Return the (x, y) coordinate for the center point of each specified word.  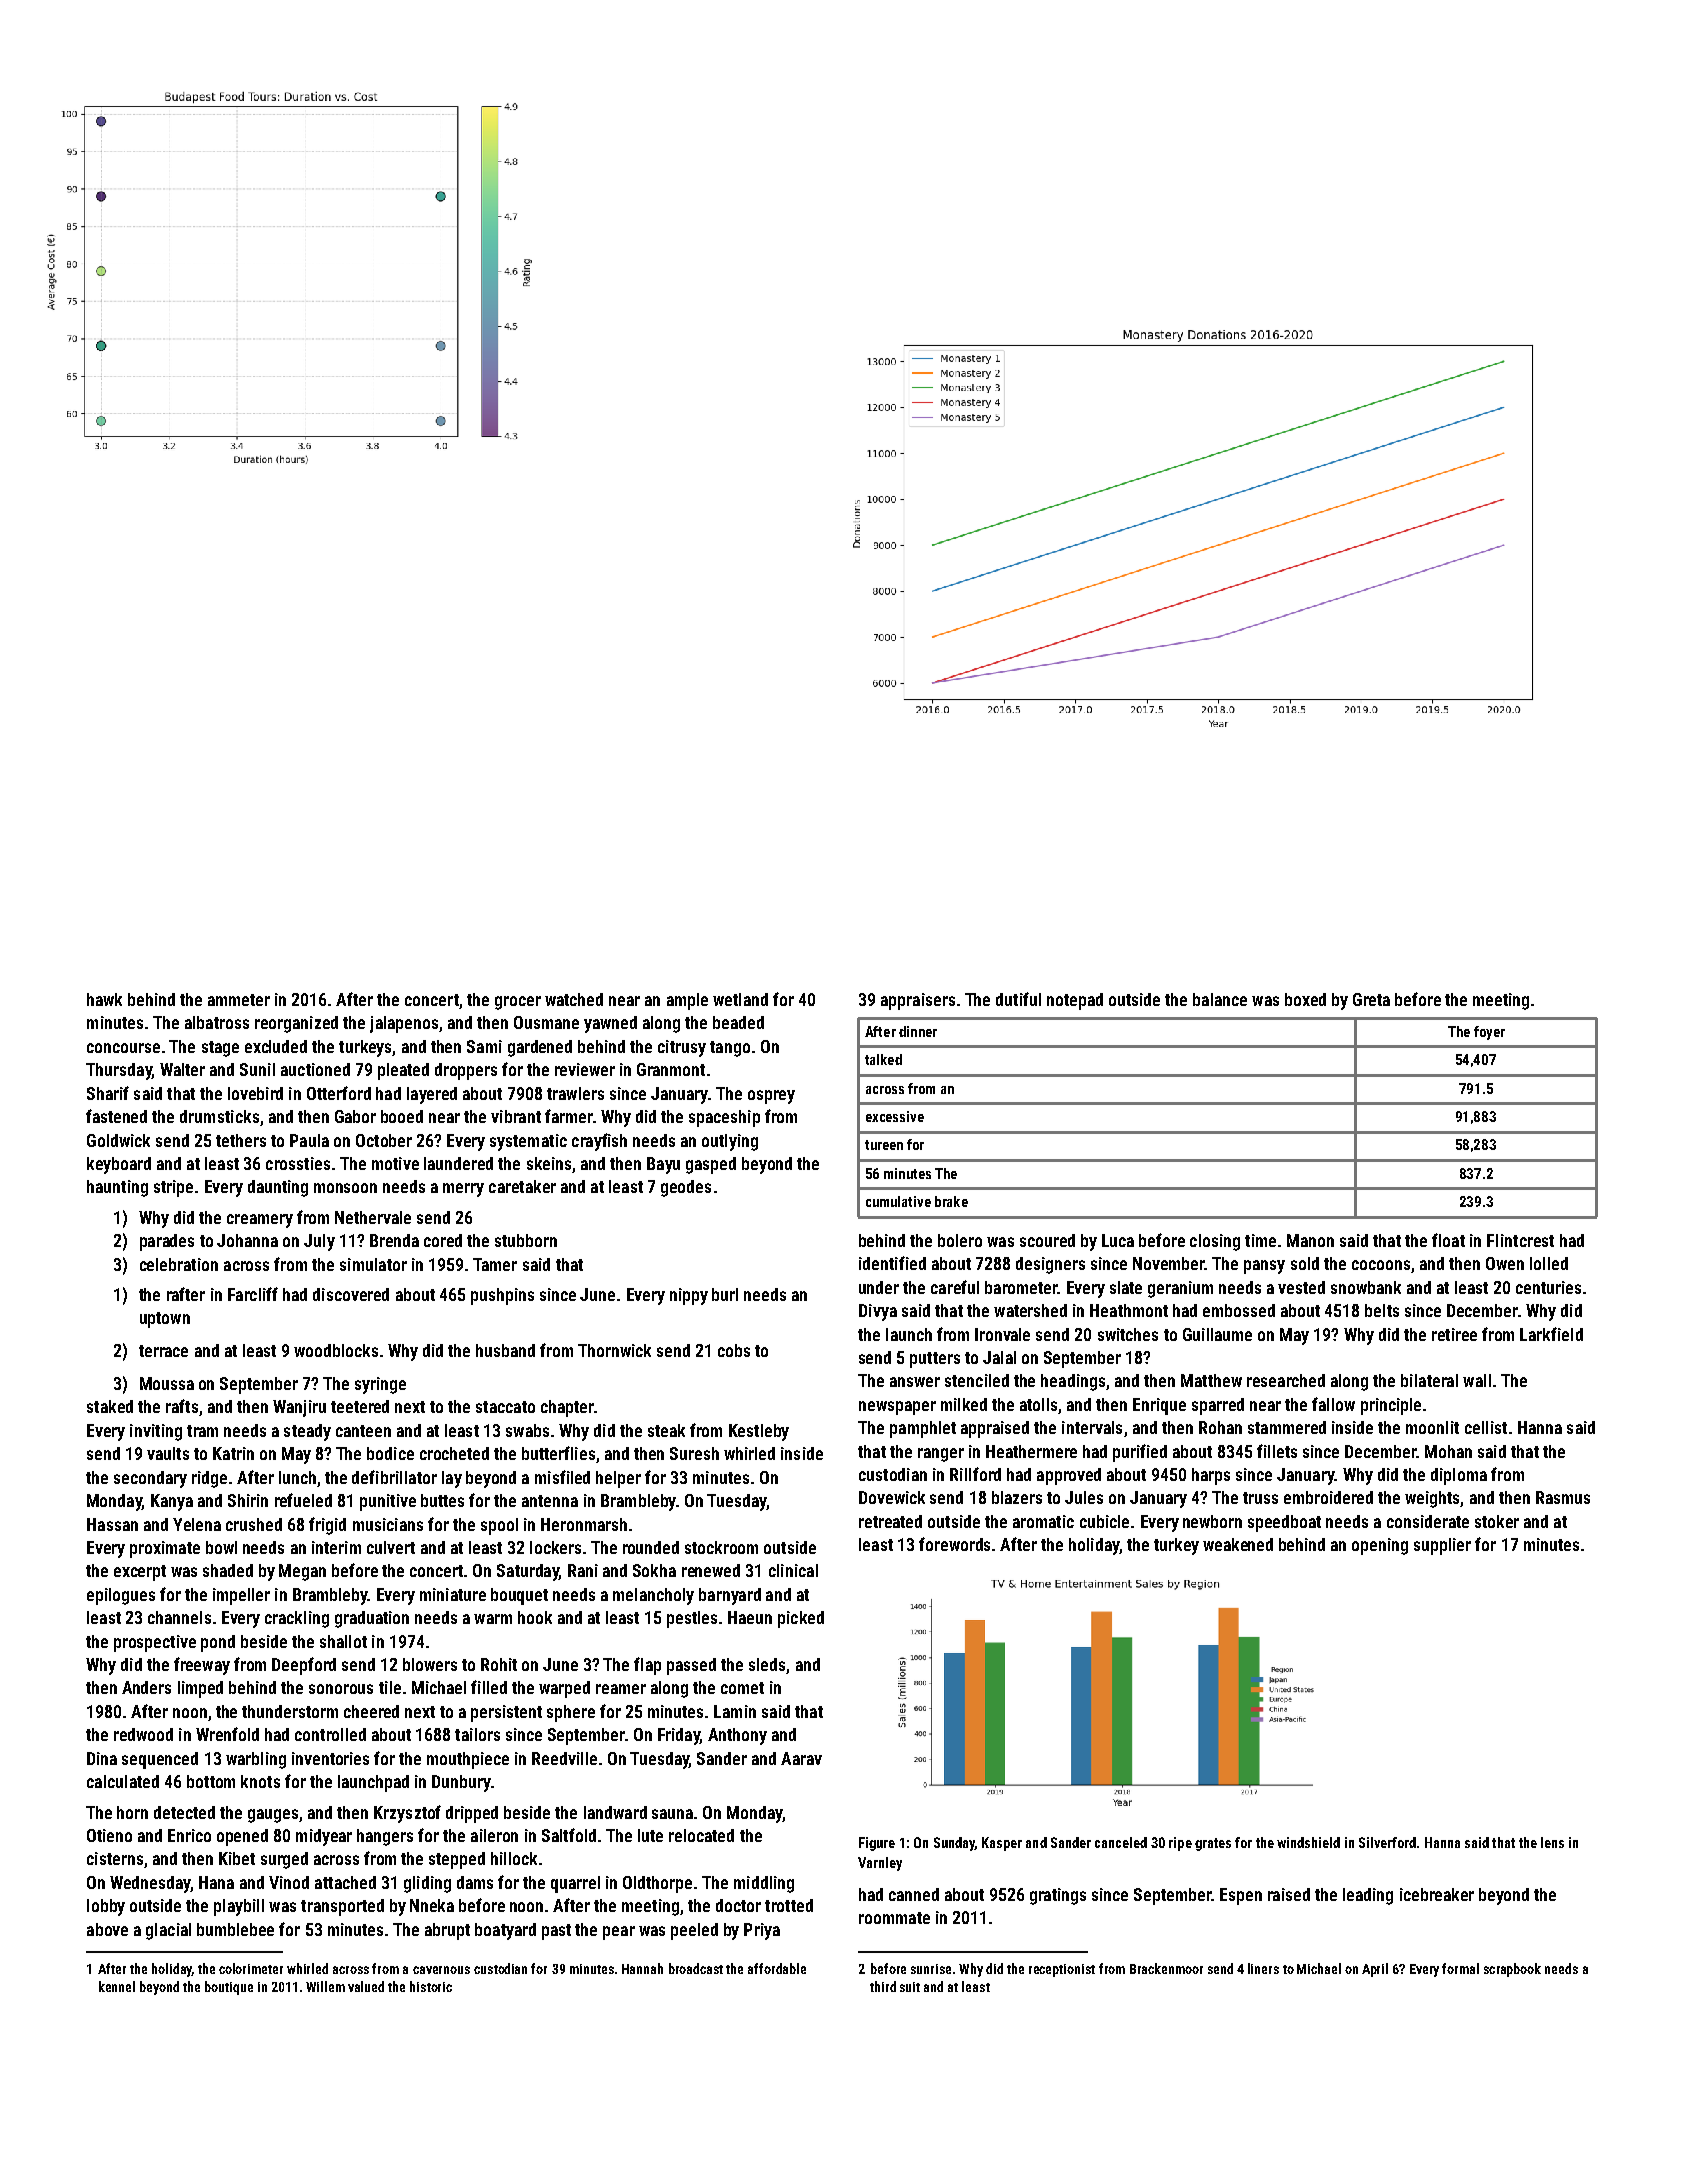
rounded (651, 1547)
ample (687, 1001)
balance (1220, 999)
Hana (216, 1882)
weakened (1238, 1544)
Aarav (801, 1758)
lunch (297, 1477)
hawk (104, 999)
